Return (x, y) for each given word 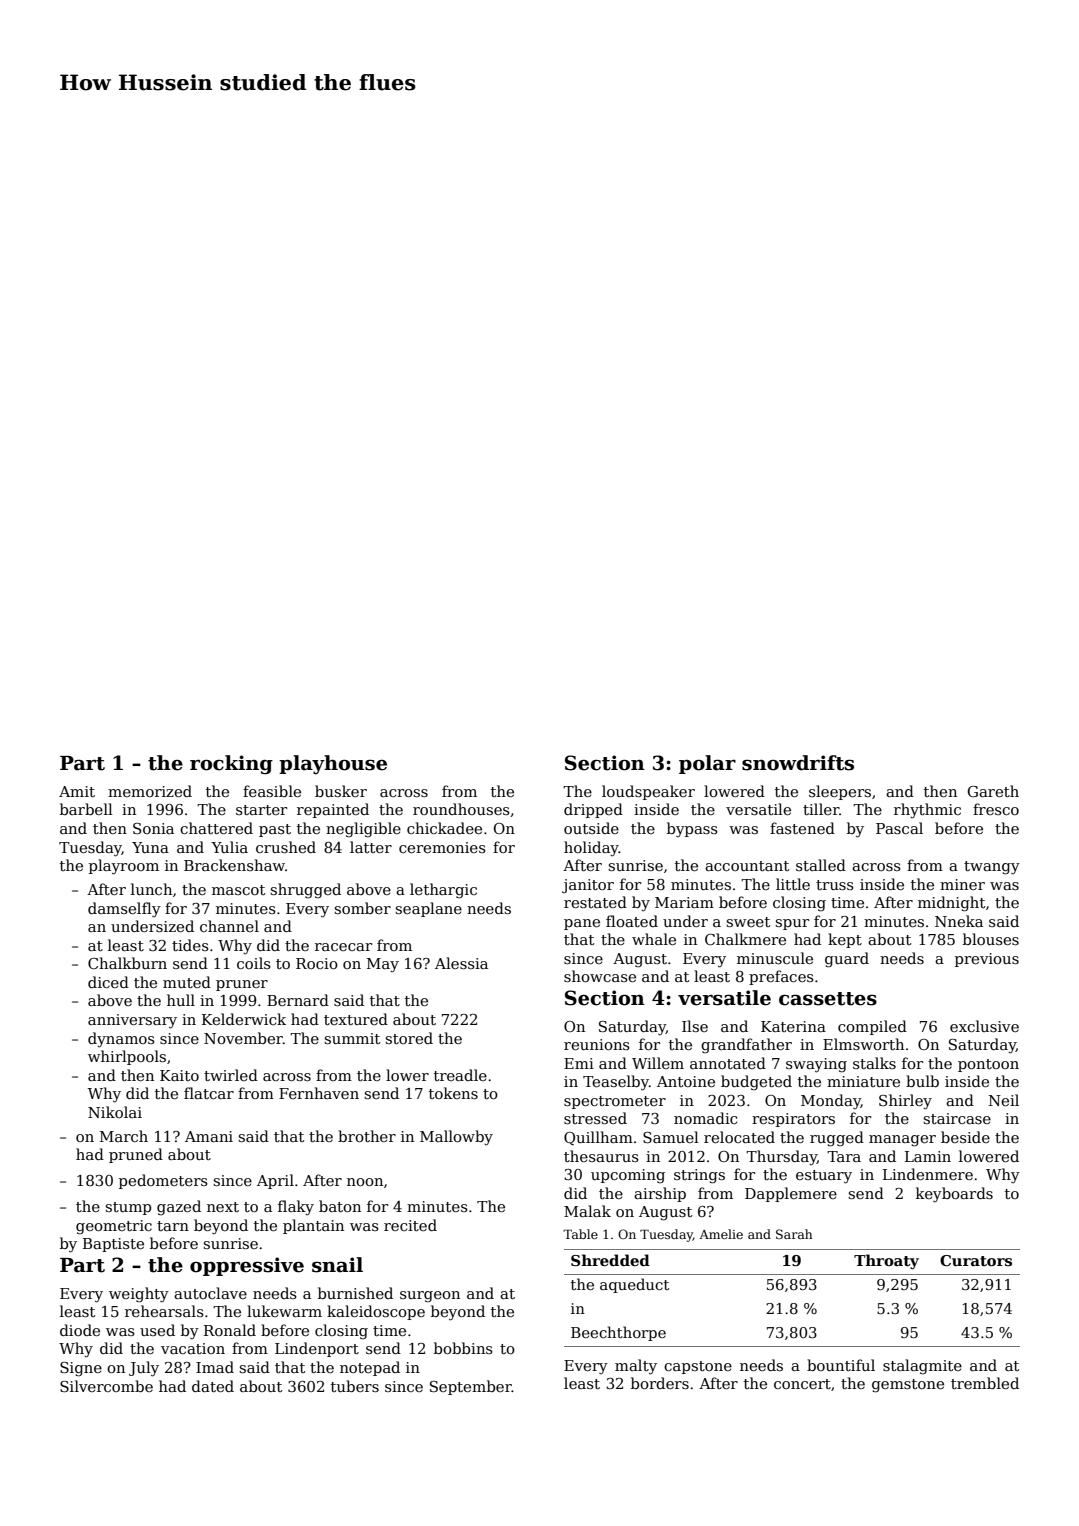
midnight (951, 904)
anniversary (132, 1021)
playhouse (333, 764)
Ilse (695, 1026)
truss (835, 885)
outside (591, 828)
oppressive (247, 1266)
